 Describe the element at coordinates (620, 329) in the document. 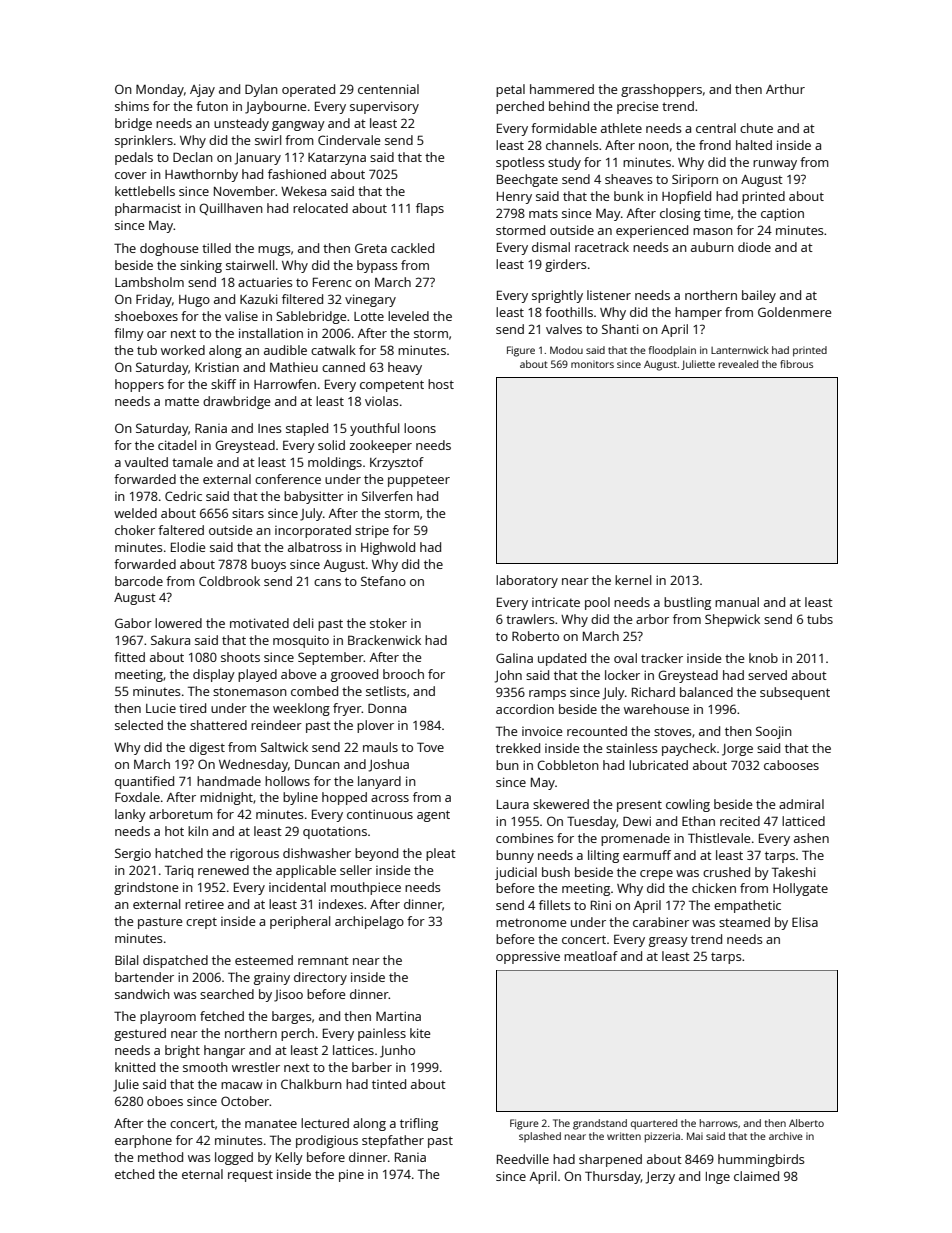

I see `Shanti` at that location.
